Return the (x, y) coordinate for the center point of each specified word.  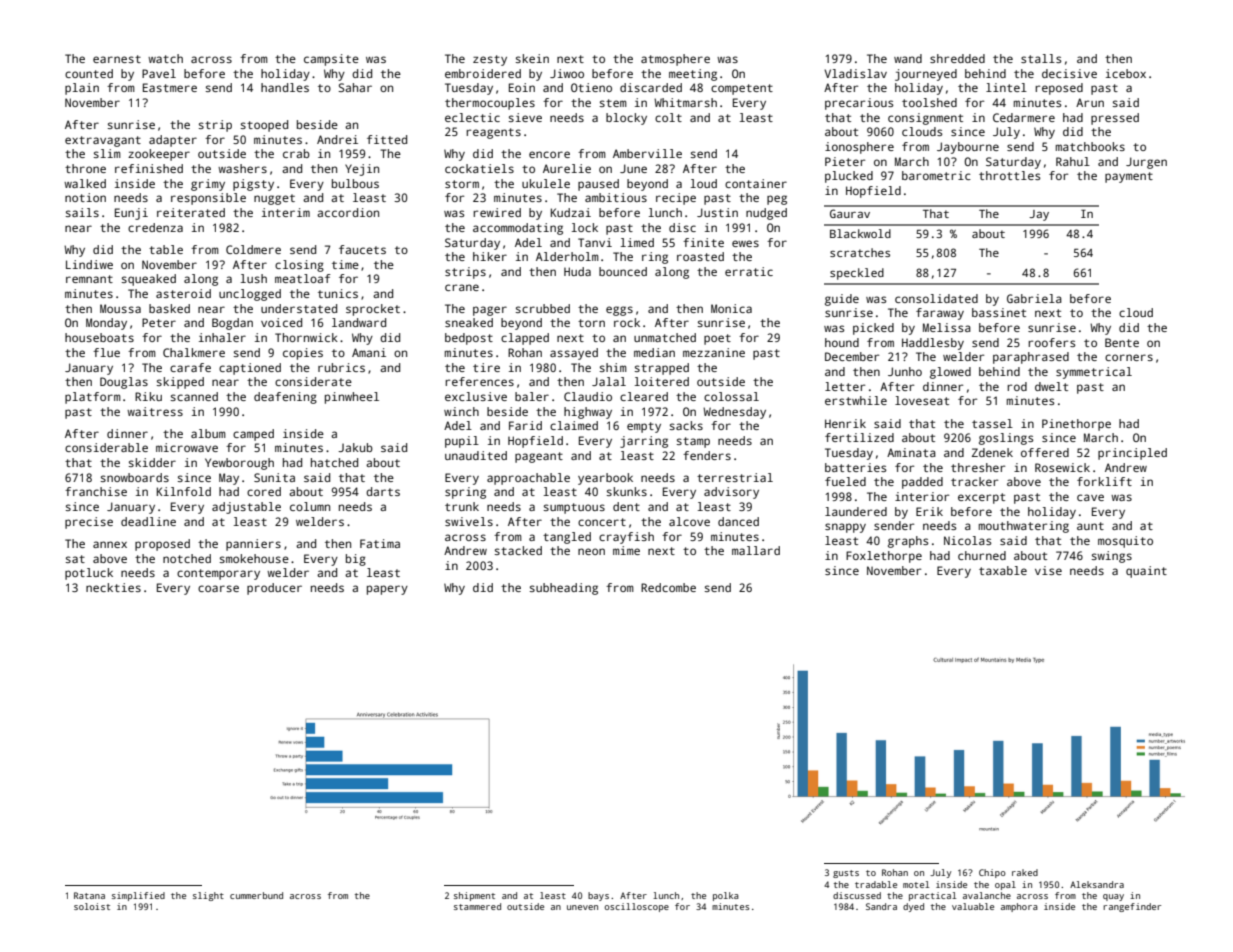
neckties (113, 587)
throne (85, 168)
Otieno (591, 87)
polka (726, 896)
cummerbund (256, 895)
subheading (564, 589)
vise (1048, 570)
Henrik (845, 423)
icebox (1126, 73)
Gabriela (1034, 298)
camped (253, 435)
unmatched (665, 337)
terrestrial (735, 477)
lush (254, 278)
